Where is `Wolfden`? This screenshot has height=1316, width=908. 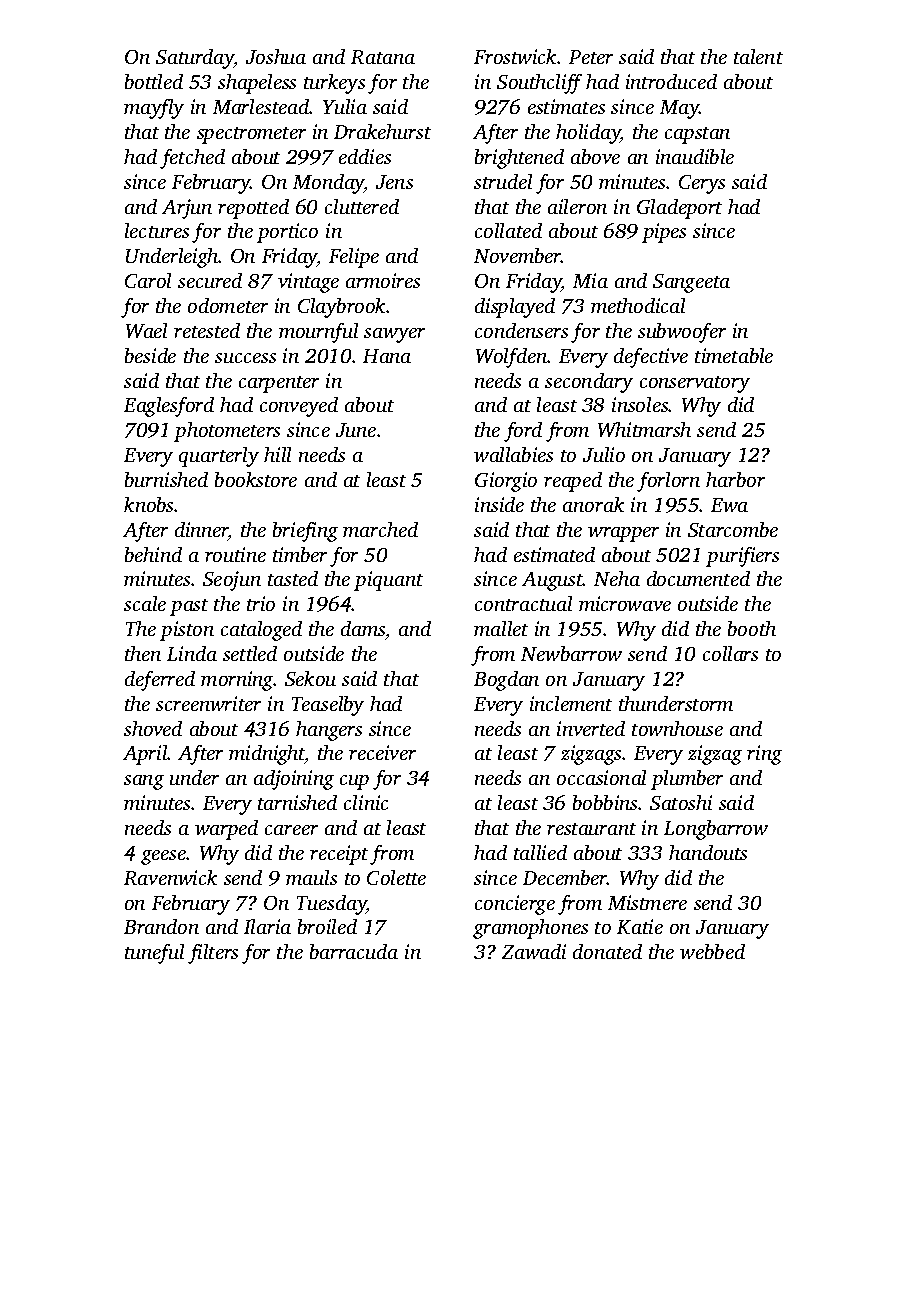 Wolfden is located at coordinates (511, 358).
